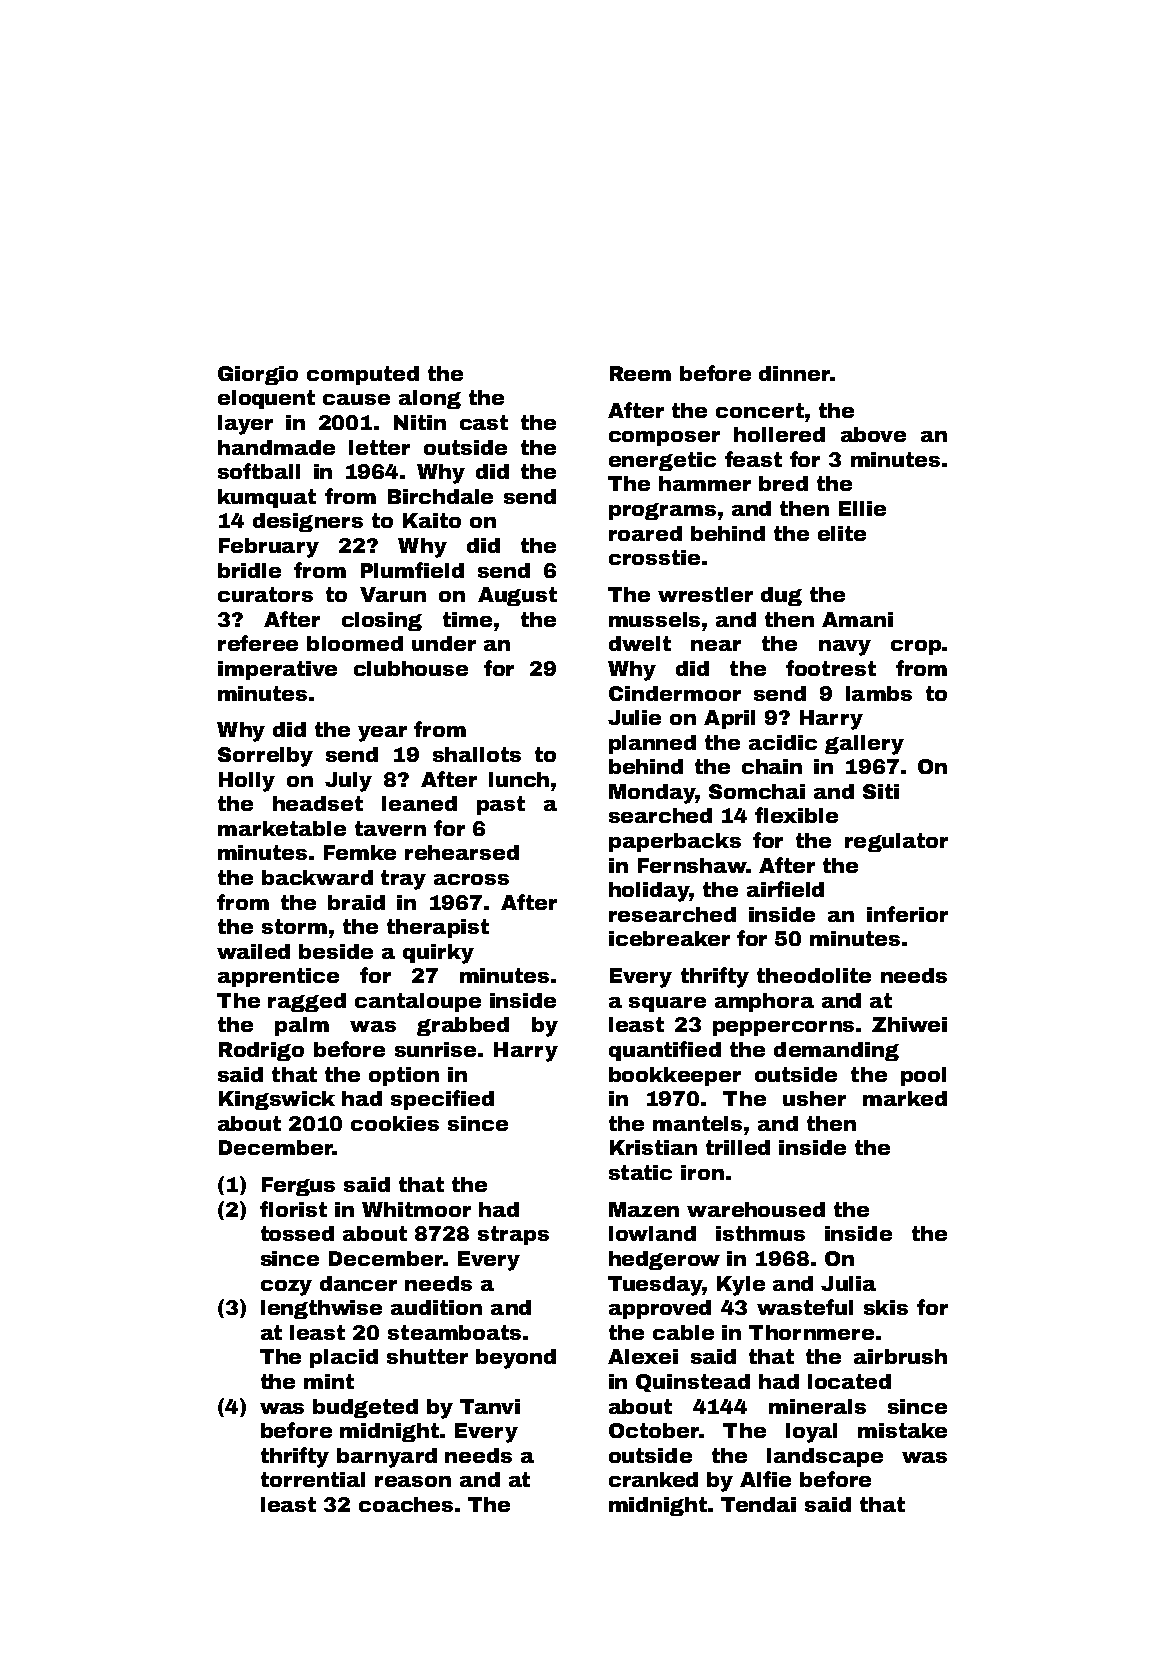 The image size is (1165, 1654). I want to click on above, so click(873, 434).
